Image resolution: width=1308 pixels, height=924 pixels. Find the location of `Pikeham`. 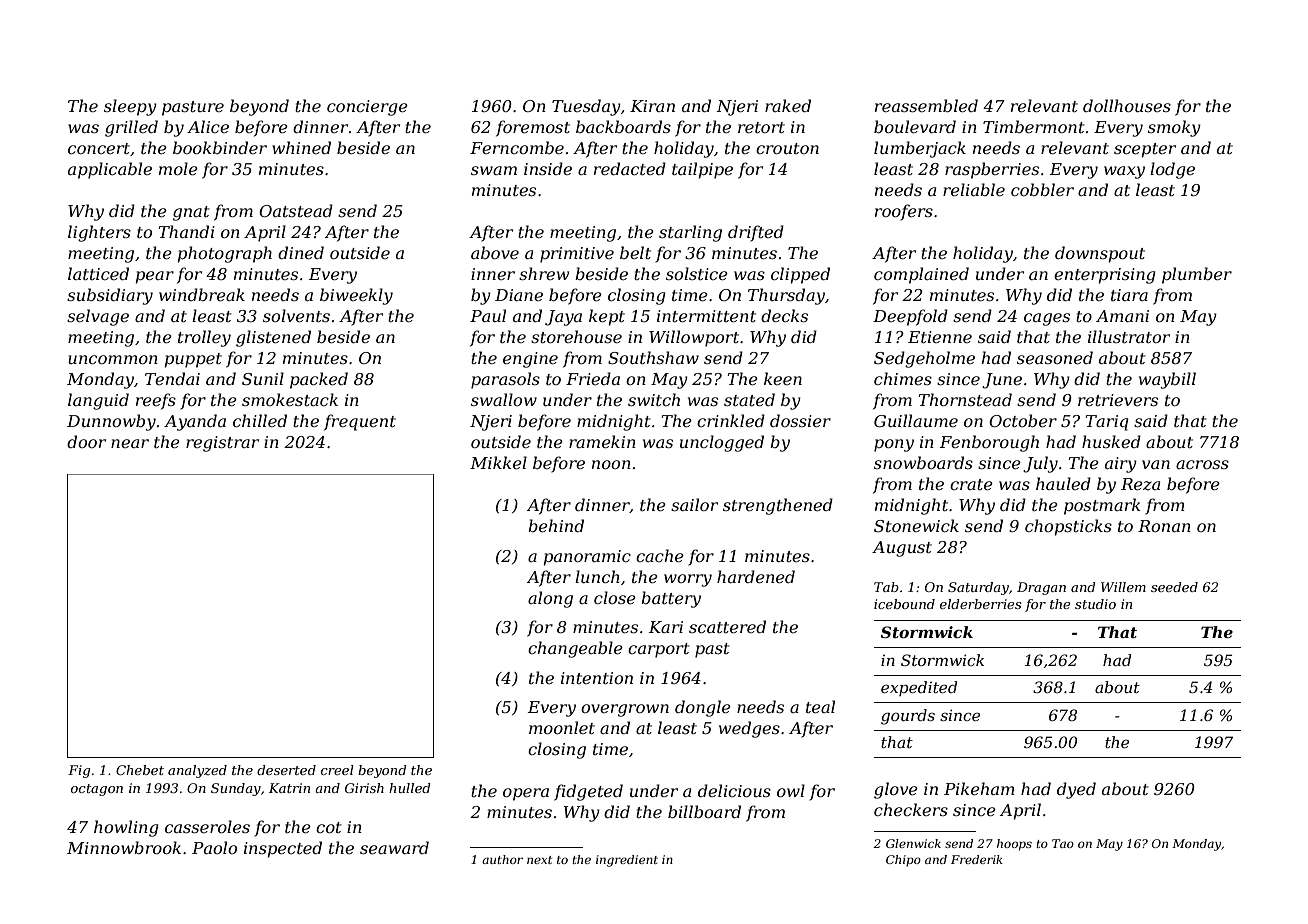

Pikeham is located at coordinates (979, 788).
